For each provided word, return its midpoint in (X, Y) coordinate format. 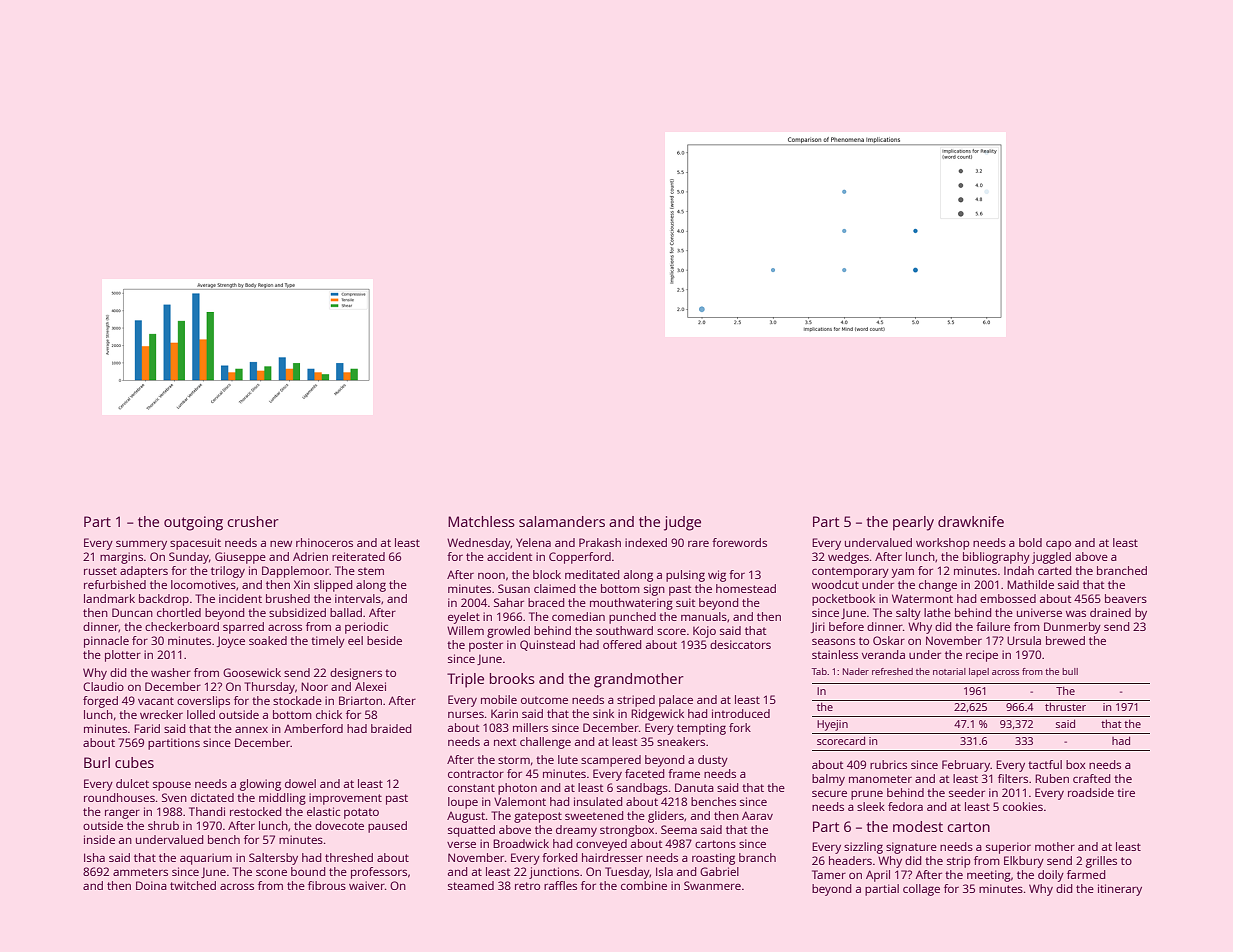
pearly (913, 523)
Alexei (370, 686)
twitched (193, 885)
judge (682, 523)
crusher (253, 521)
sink (603, 713)
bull (1070, 671)
